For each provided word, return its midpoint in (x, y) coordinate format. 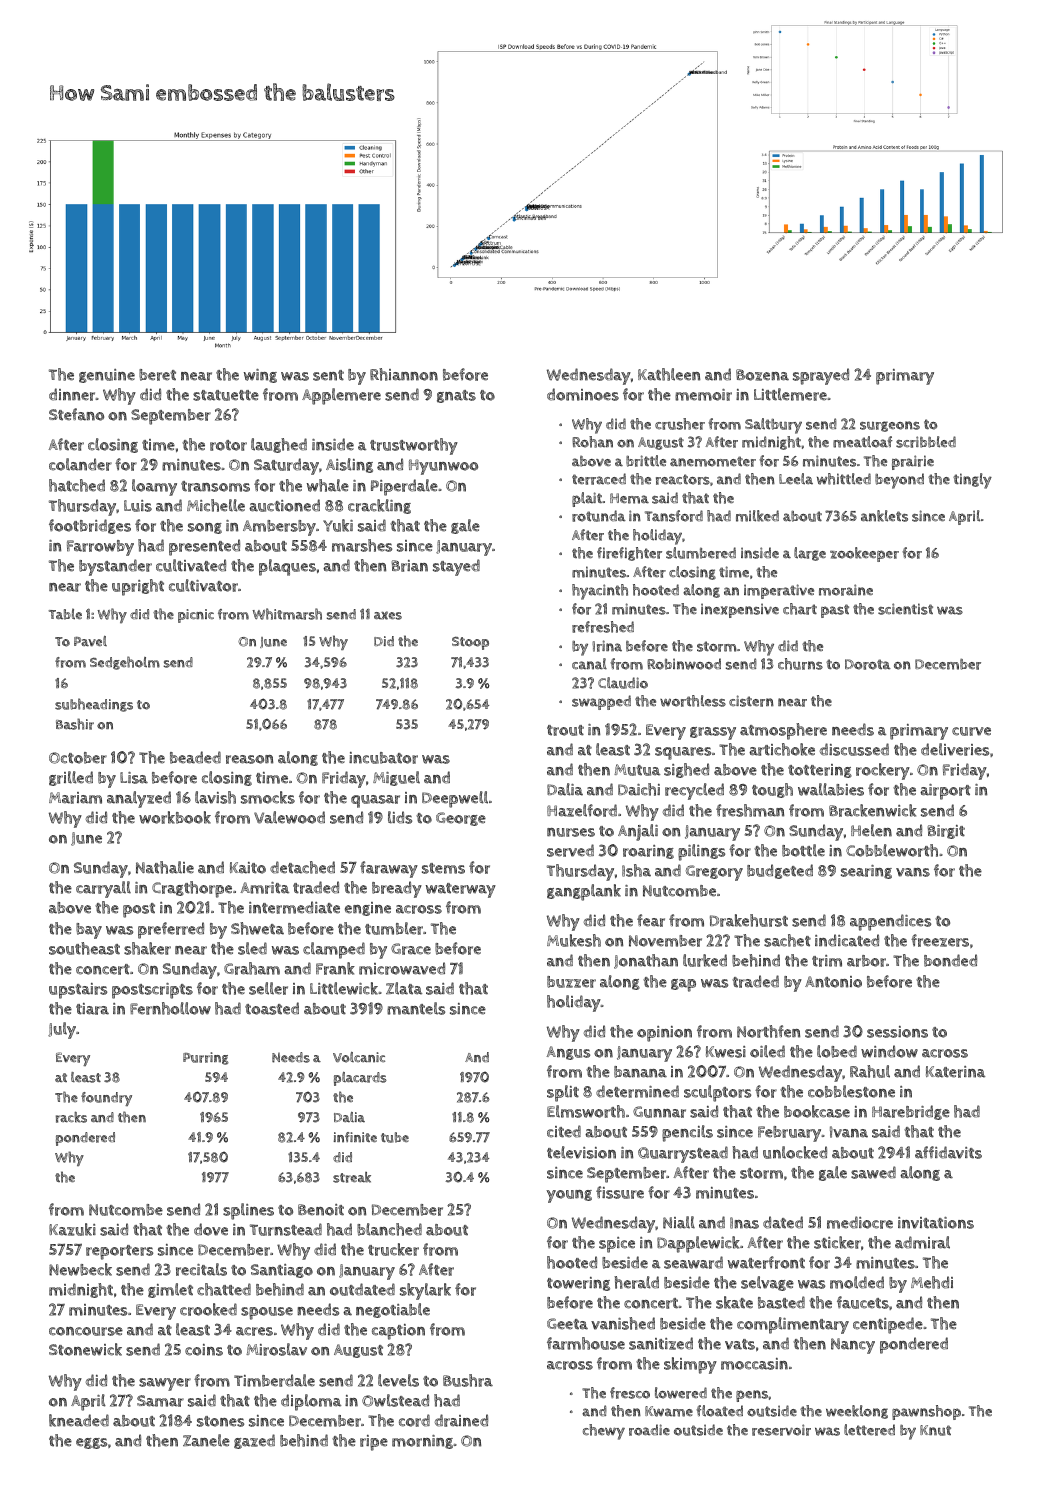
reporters (119, 1252)
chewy (604, 1432)
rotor (228, 445)
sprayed (821, 376)
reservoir (781, 1430)
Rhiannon (404, 374)
